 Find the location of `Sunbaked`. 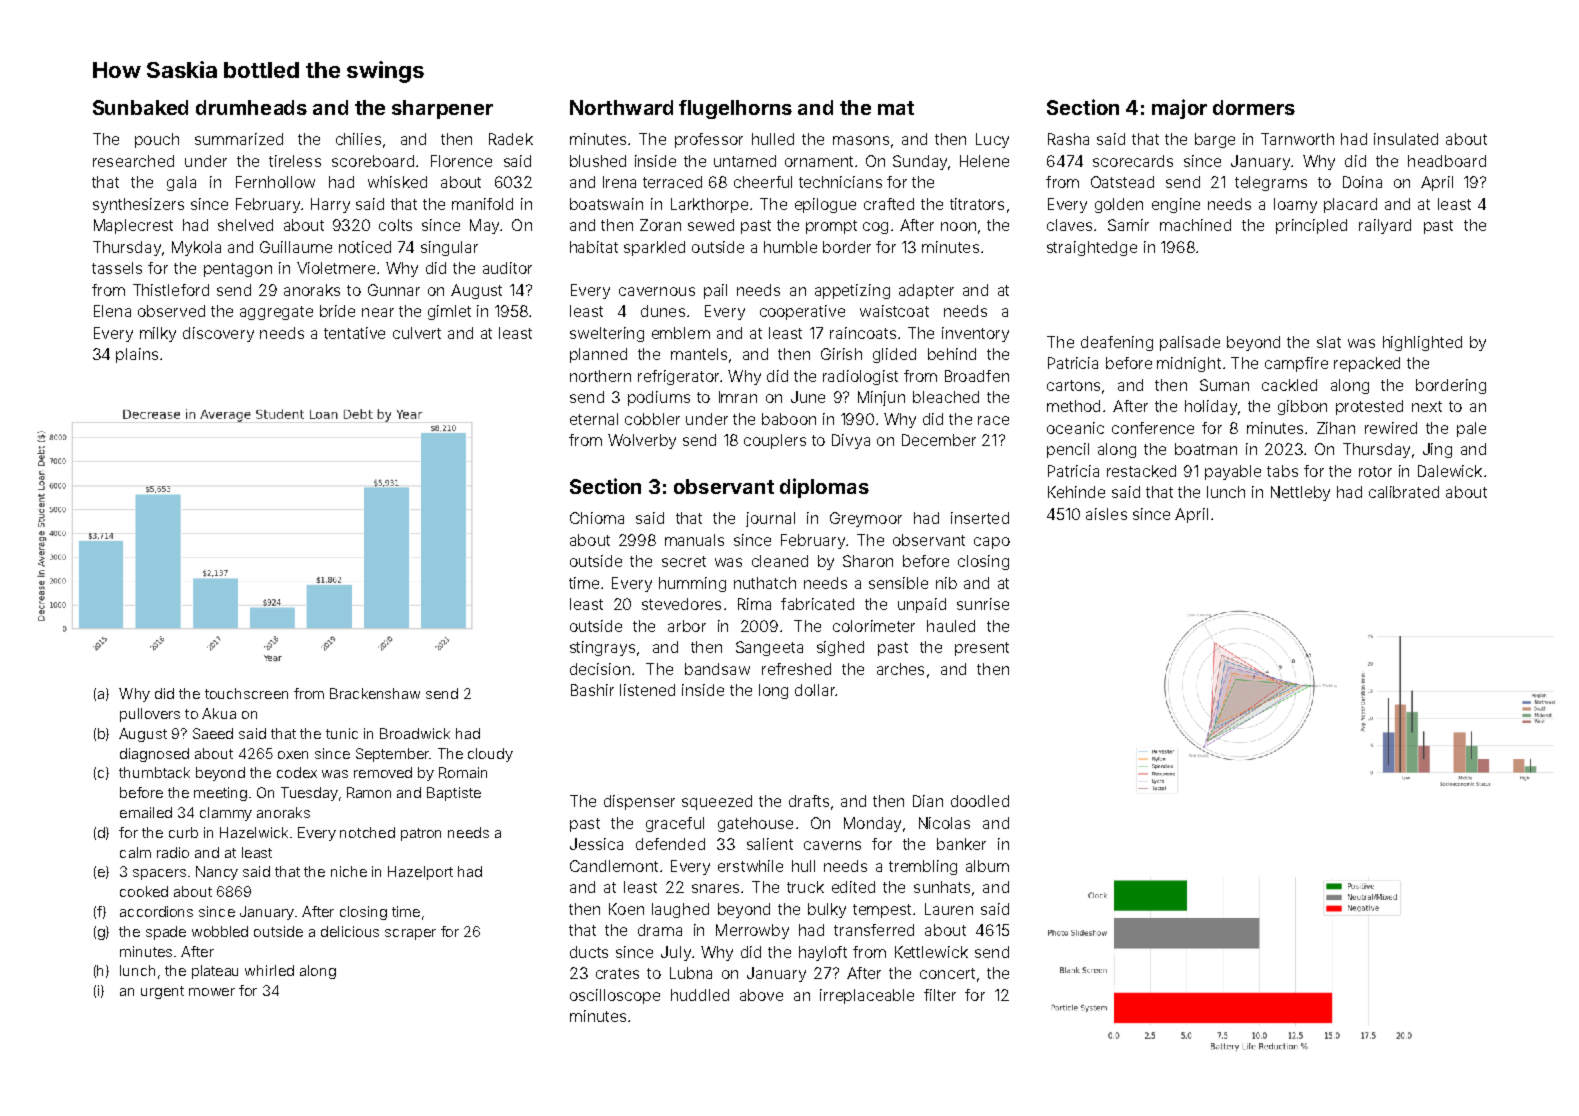

Sunbaked is located at coordinates (140, 107).
